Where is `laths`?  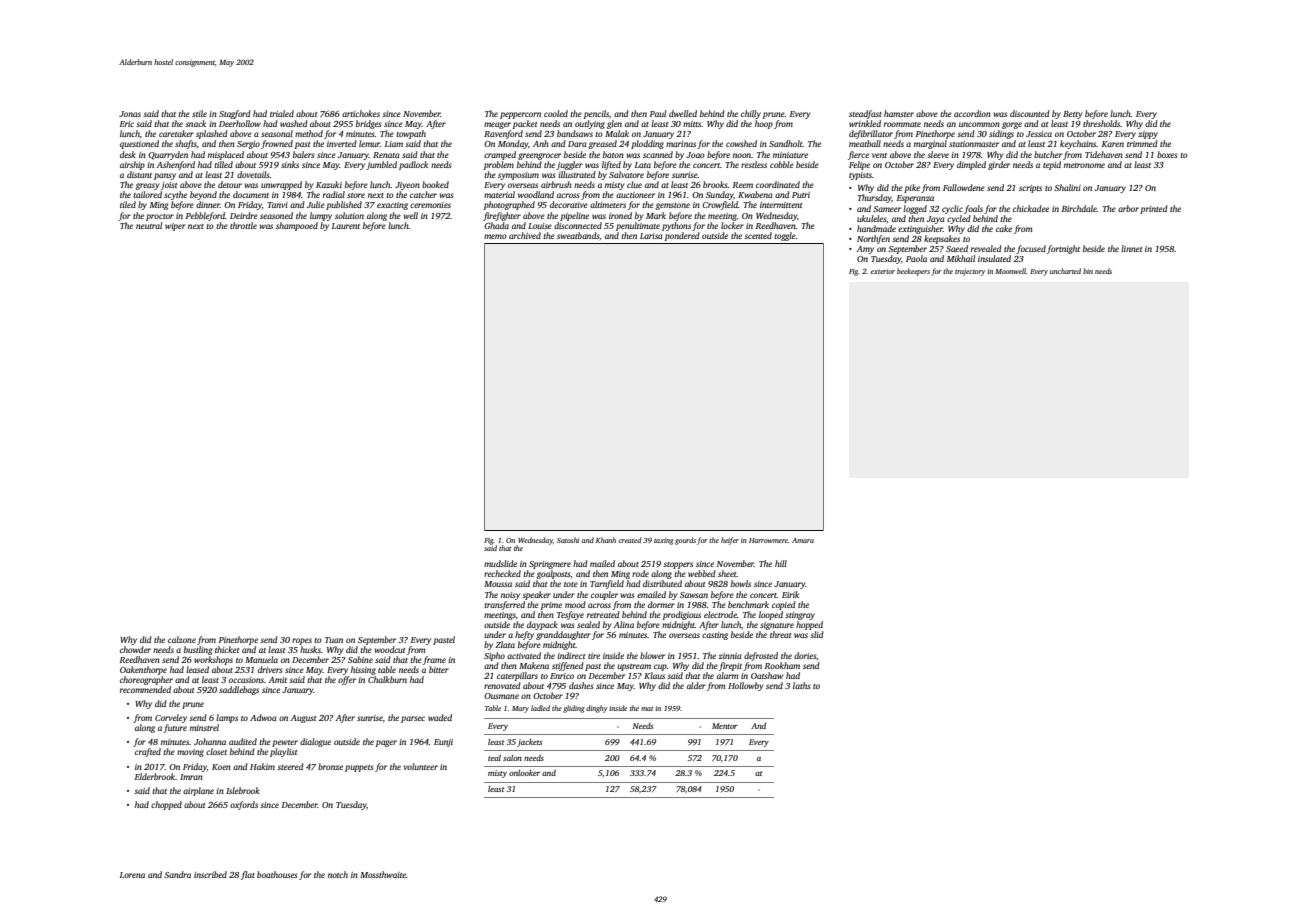 laths is located at coordinates (801, 685).
